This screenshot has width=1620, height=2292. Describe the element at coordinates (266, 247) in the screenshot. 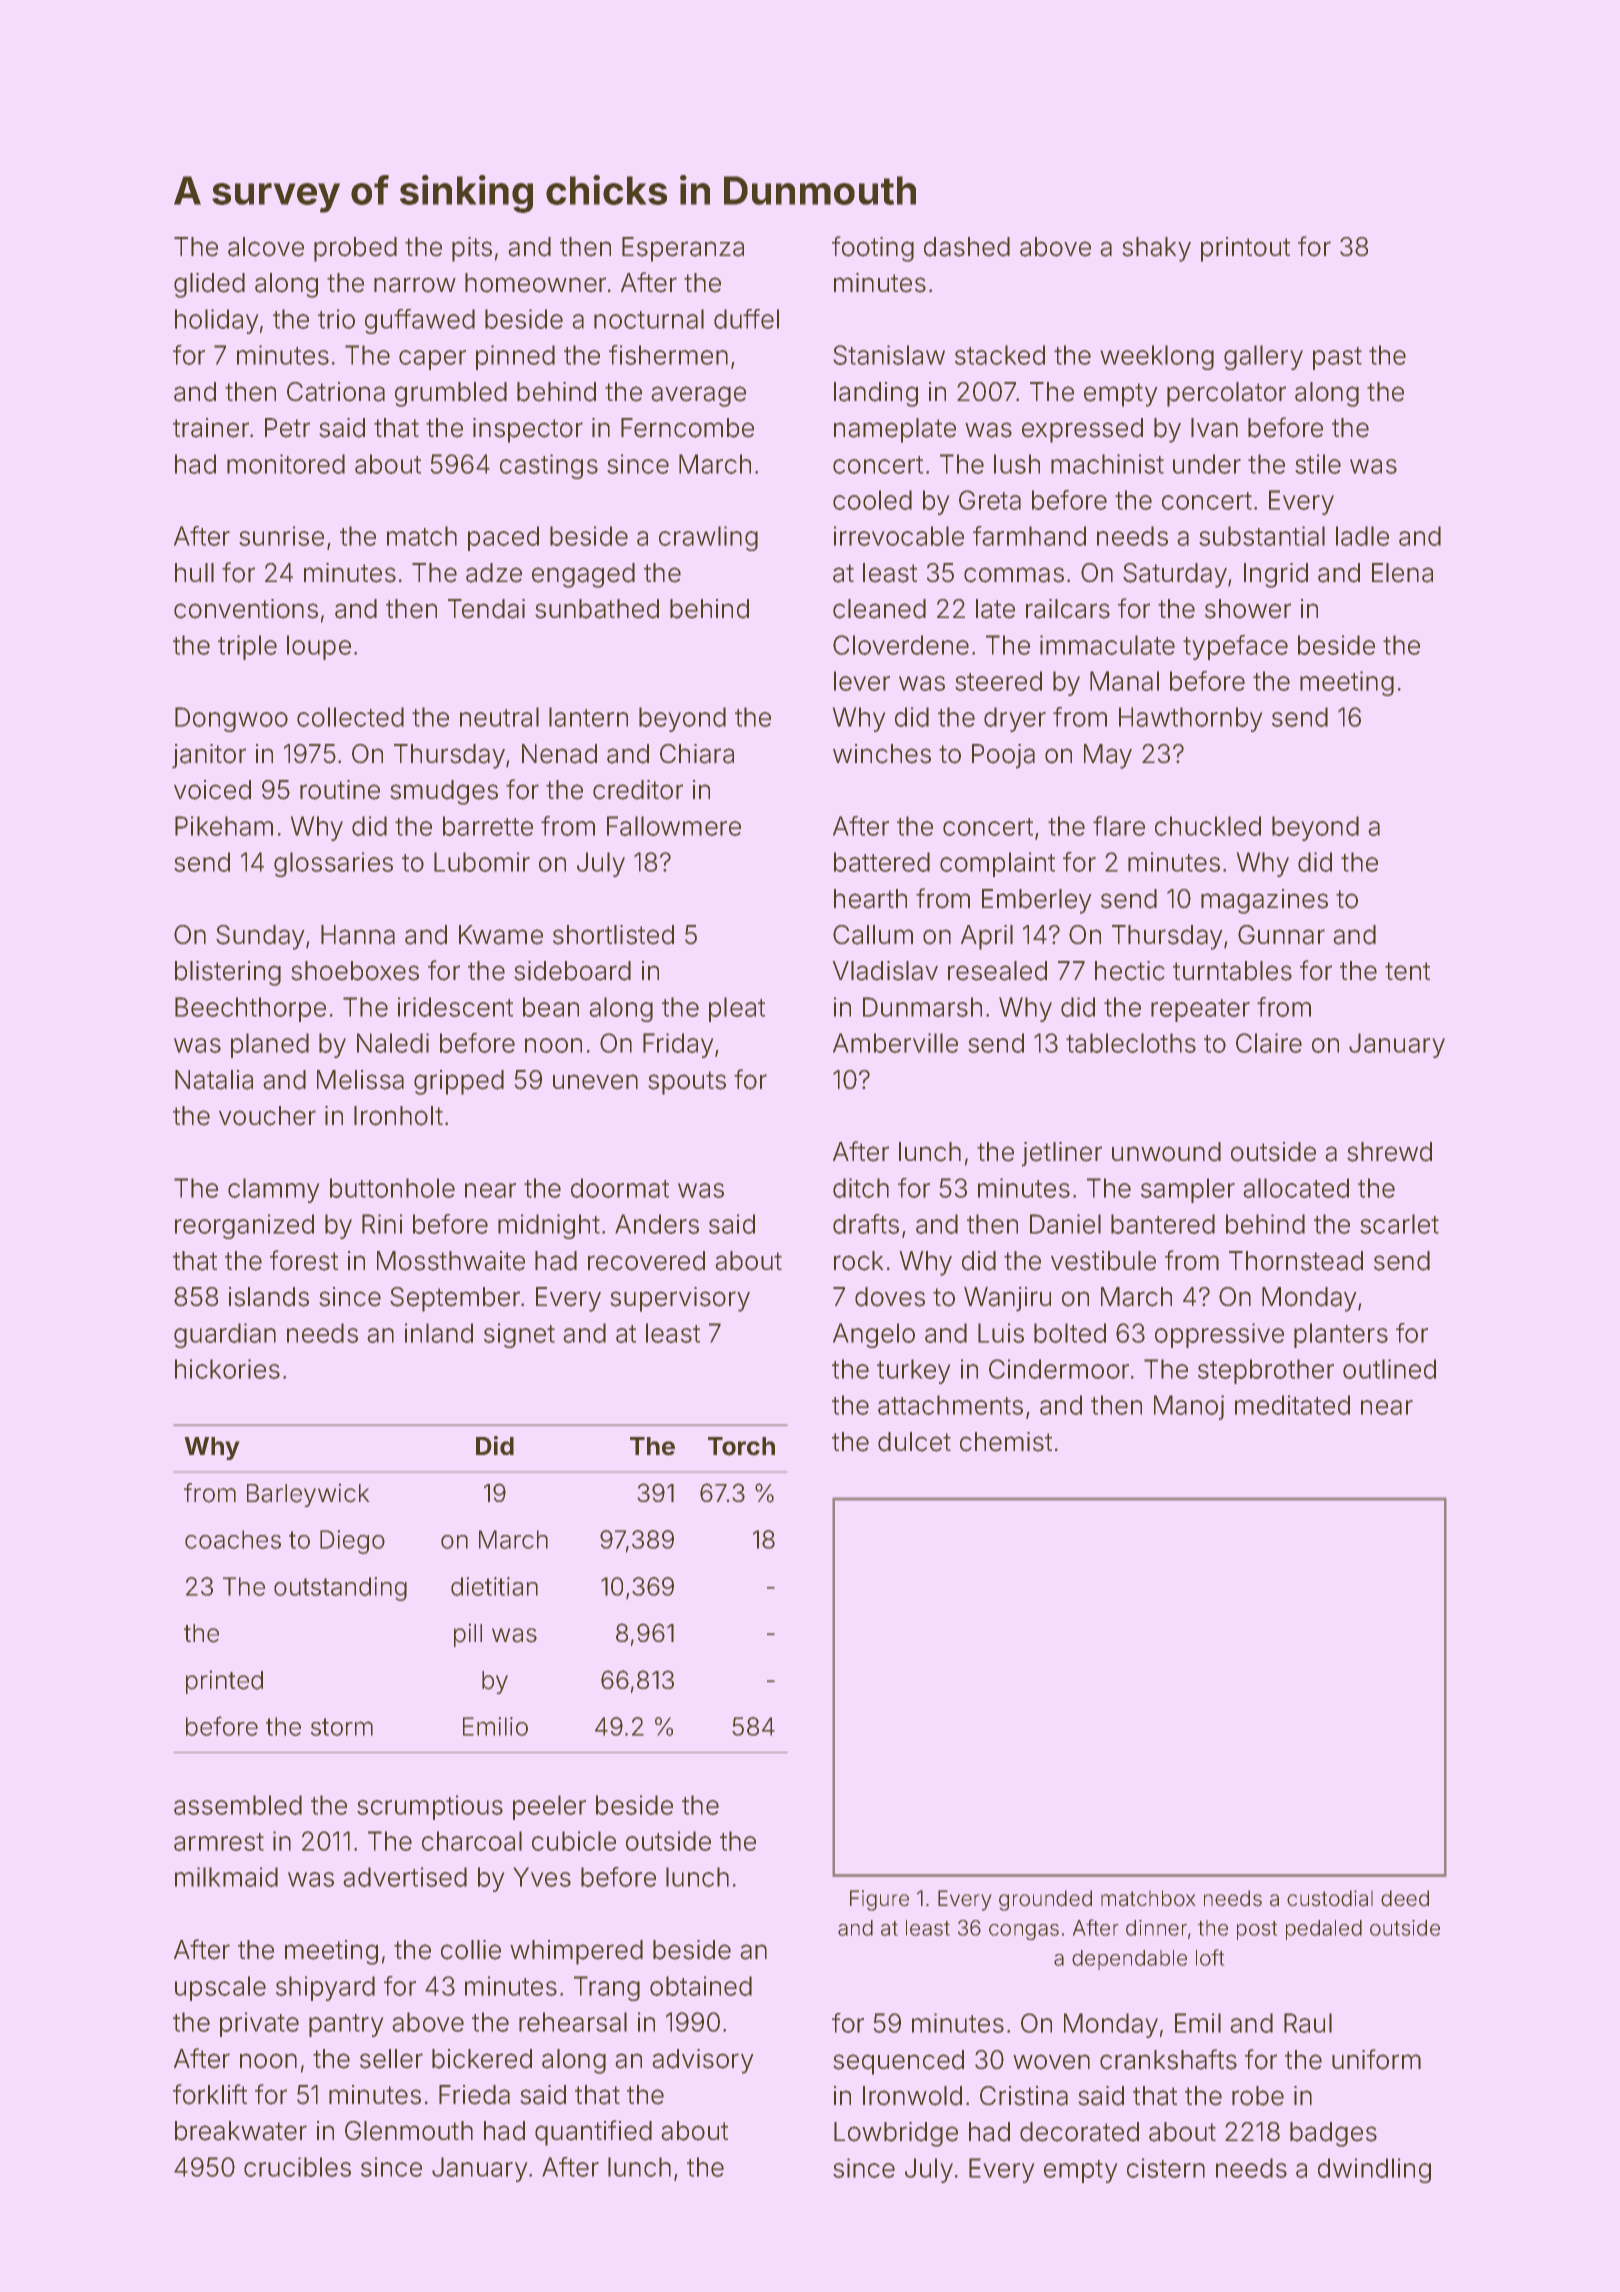

I see `alcove` at that location.
